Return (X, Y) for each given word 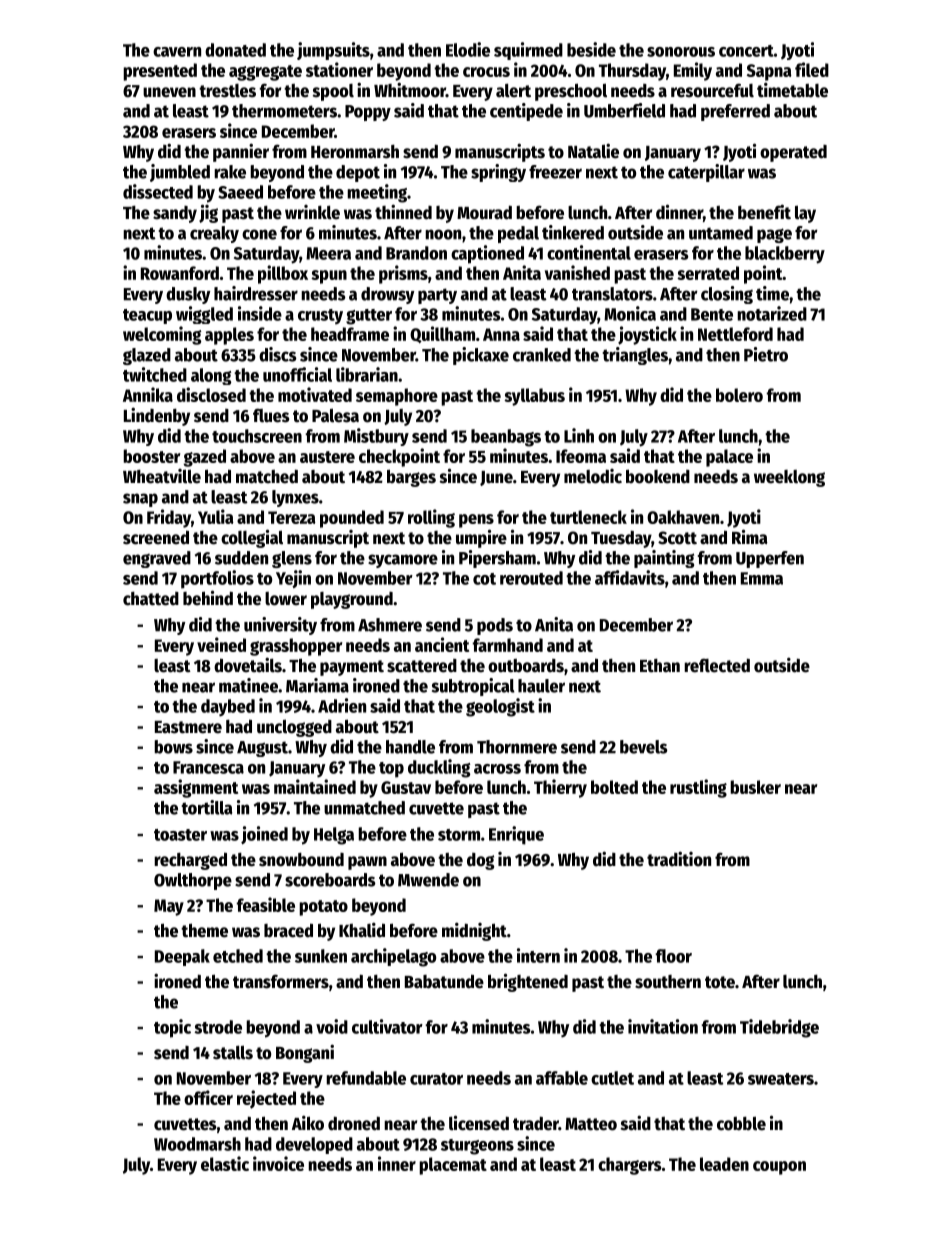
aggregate (265, 73)
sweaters (781, 1079)
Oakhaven (683, 517)
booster (151, 456)
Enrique (516, 835)
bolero (739, 395)
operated (793, 153)
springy (498, 173)
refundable (366, 1078)
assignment (196, 788)
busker (755, 787)
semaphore (397, 397)
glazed (147, 356)
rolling (431, 518)
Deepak (182, 957)
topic (172, 1028)
